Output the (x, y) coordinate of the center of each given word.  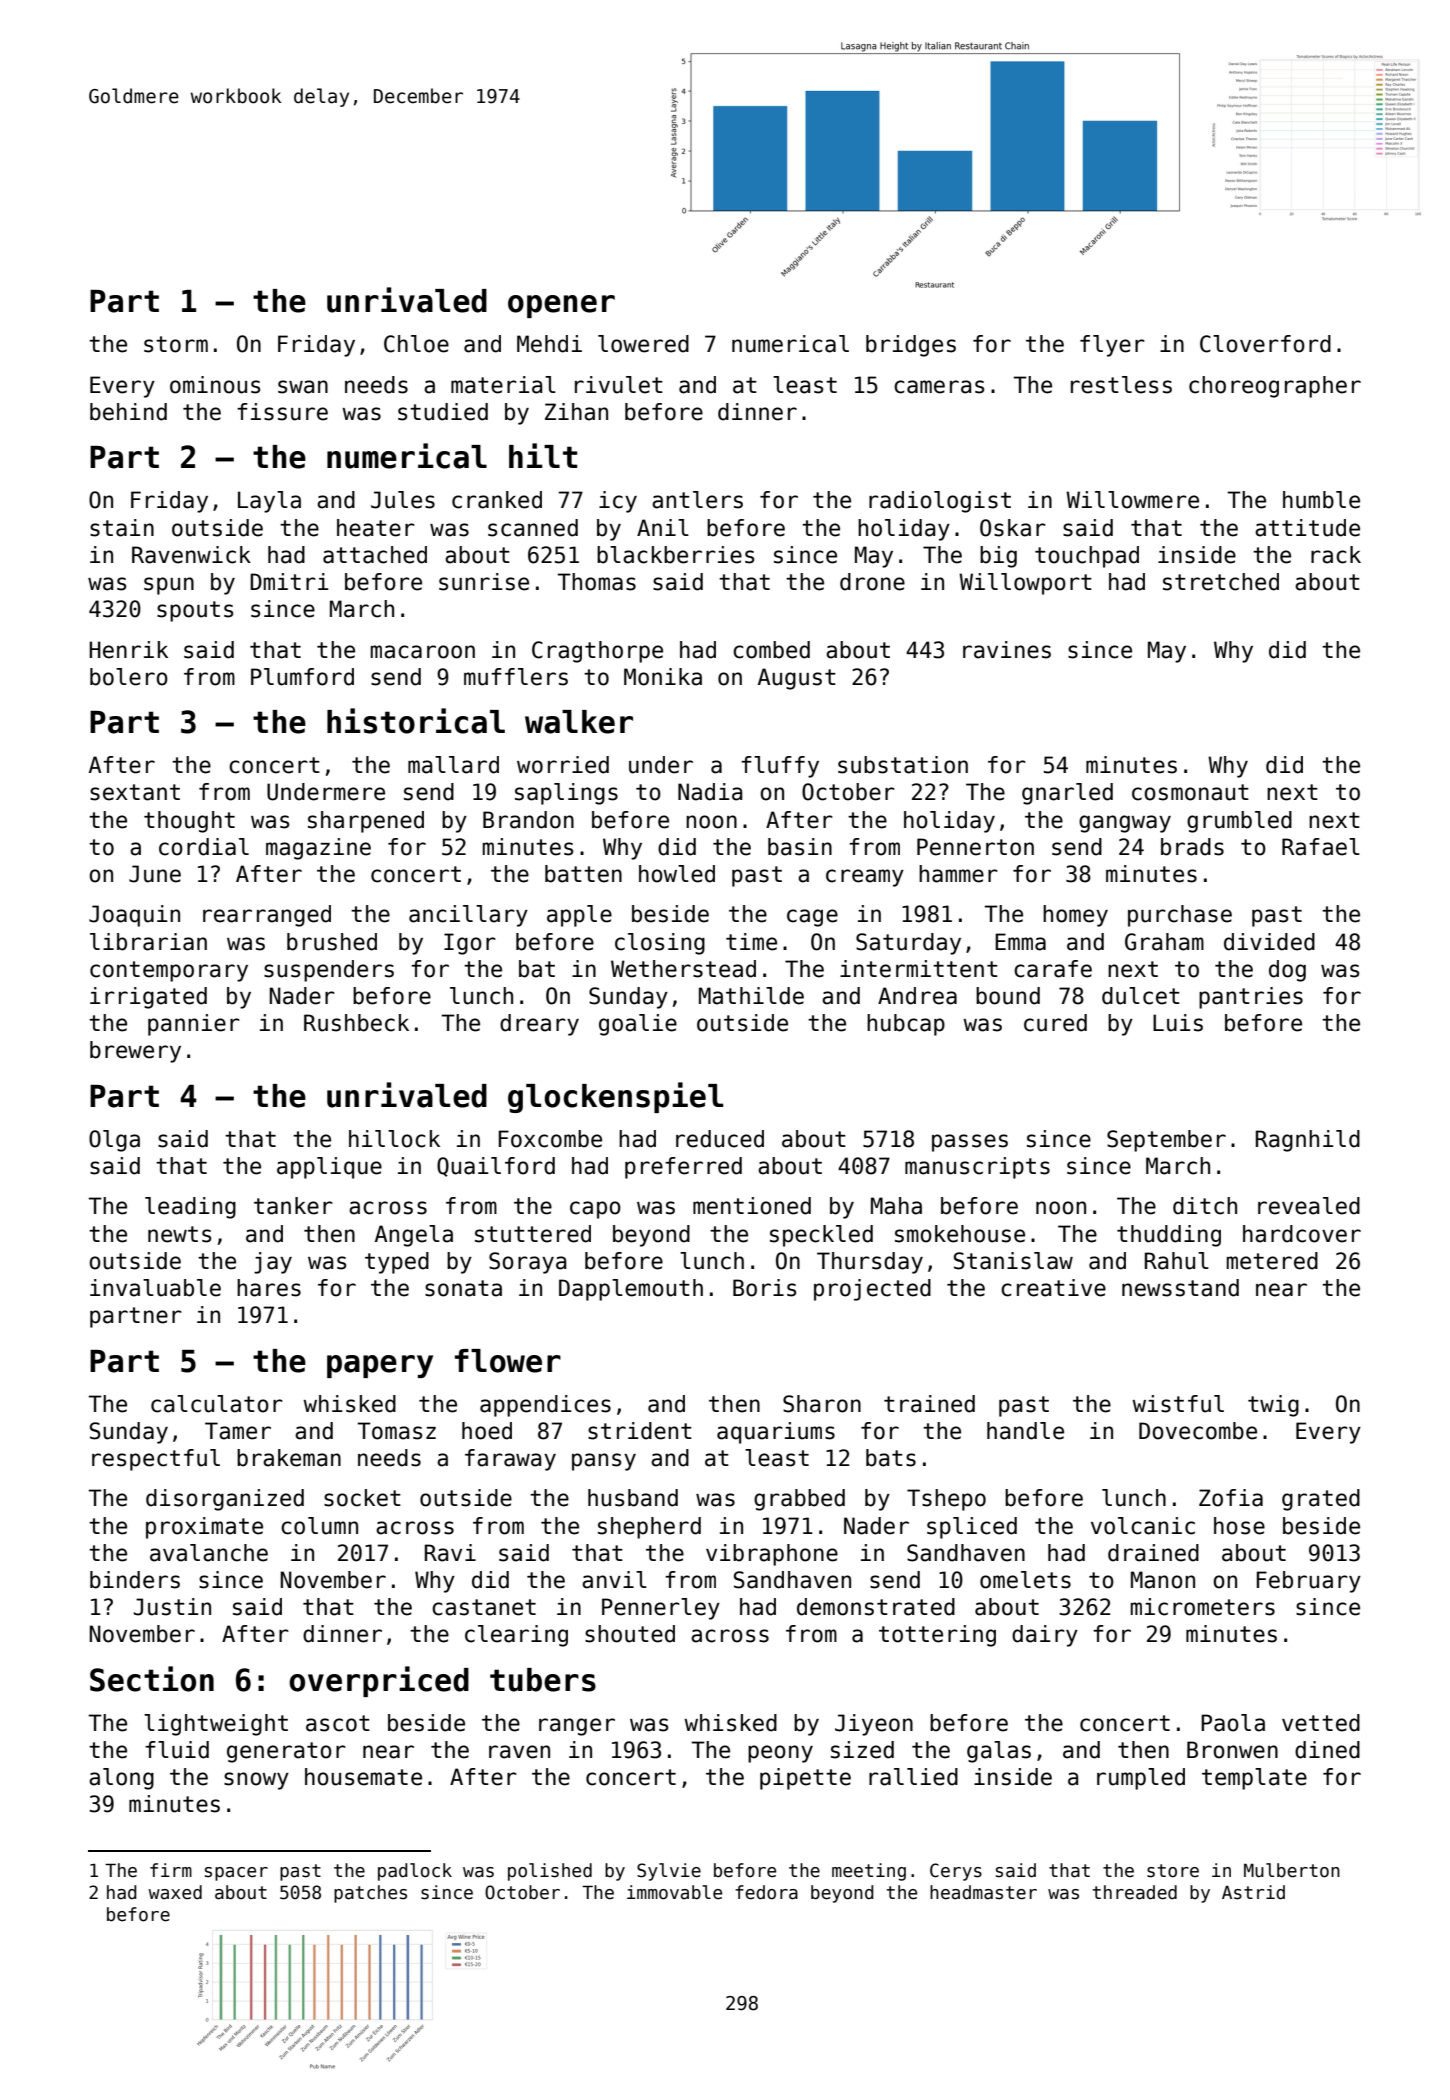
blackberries (676, 555)
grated (1321, 1500)
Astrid (1253, 1892)
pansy (604, 1462)
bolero (129, 677)
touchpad (1087, 557)
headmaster (983, 1892)
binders (135, 1580)
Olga (114, 1141)
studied (443, 412)
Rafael (1321, 847)
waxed (175, 1892)
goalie (638, 1025)
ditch (1205, 1206)
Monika (663, 677)
